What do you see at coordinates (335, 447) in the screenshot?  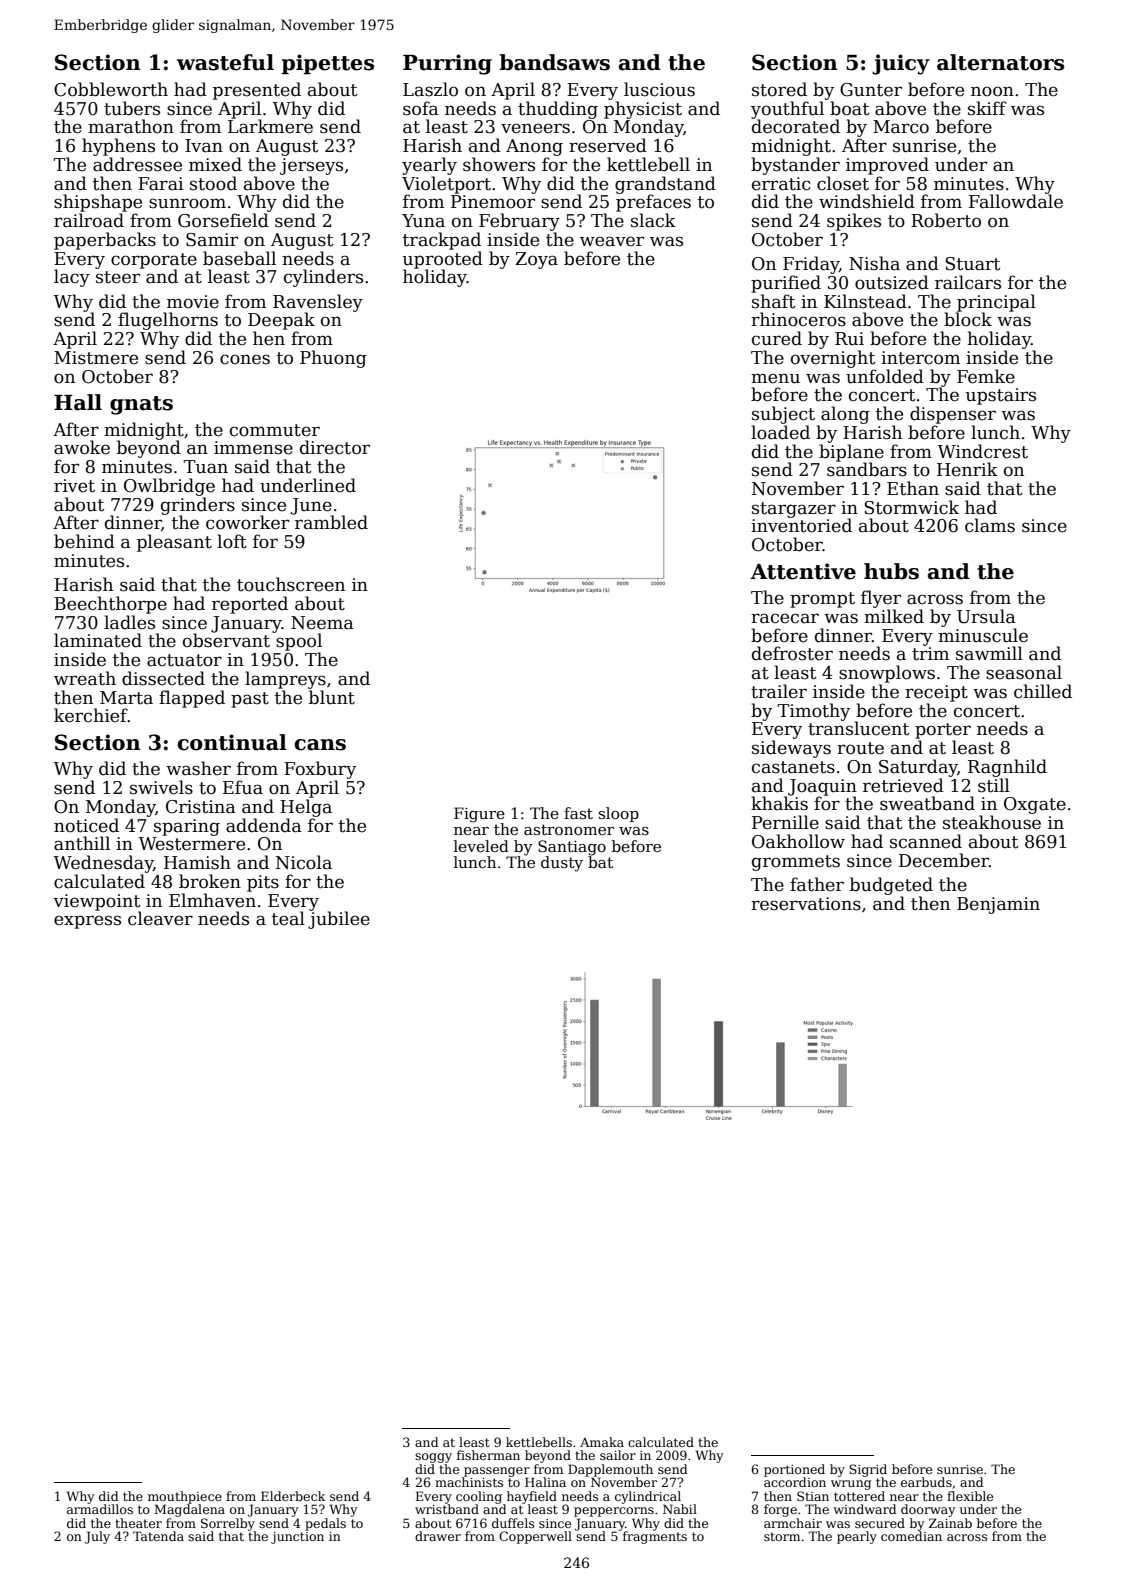 I see `director` at bounding box center [335, 447].
